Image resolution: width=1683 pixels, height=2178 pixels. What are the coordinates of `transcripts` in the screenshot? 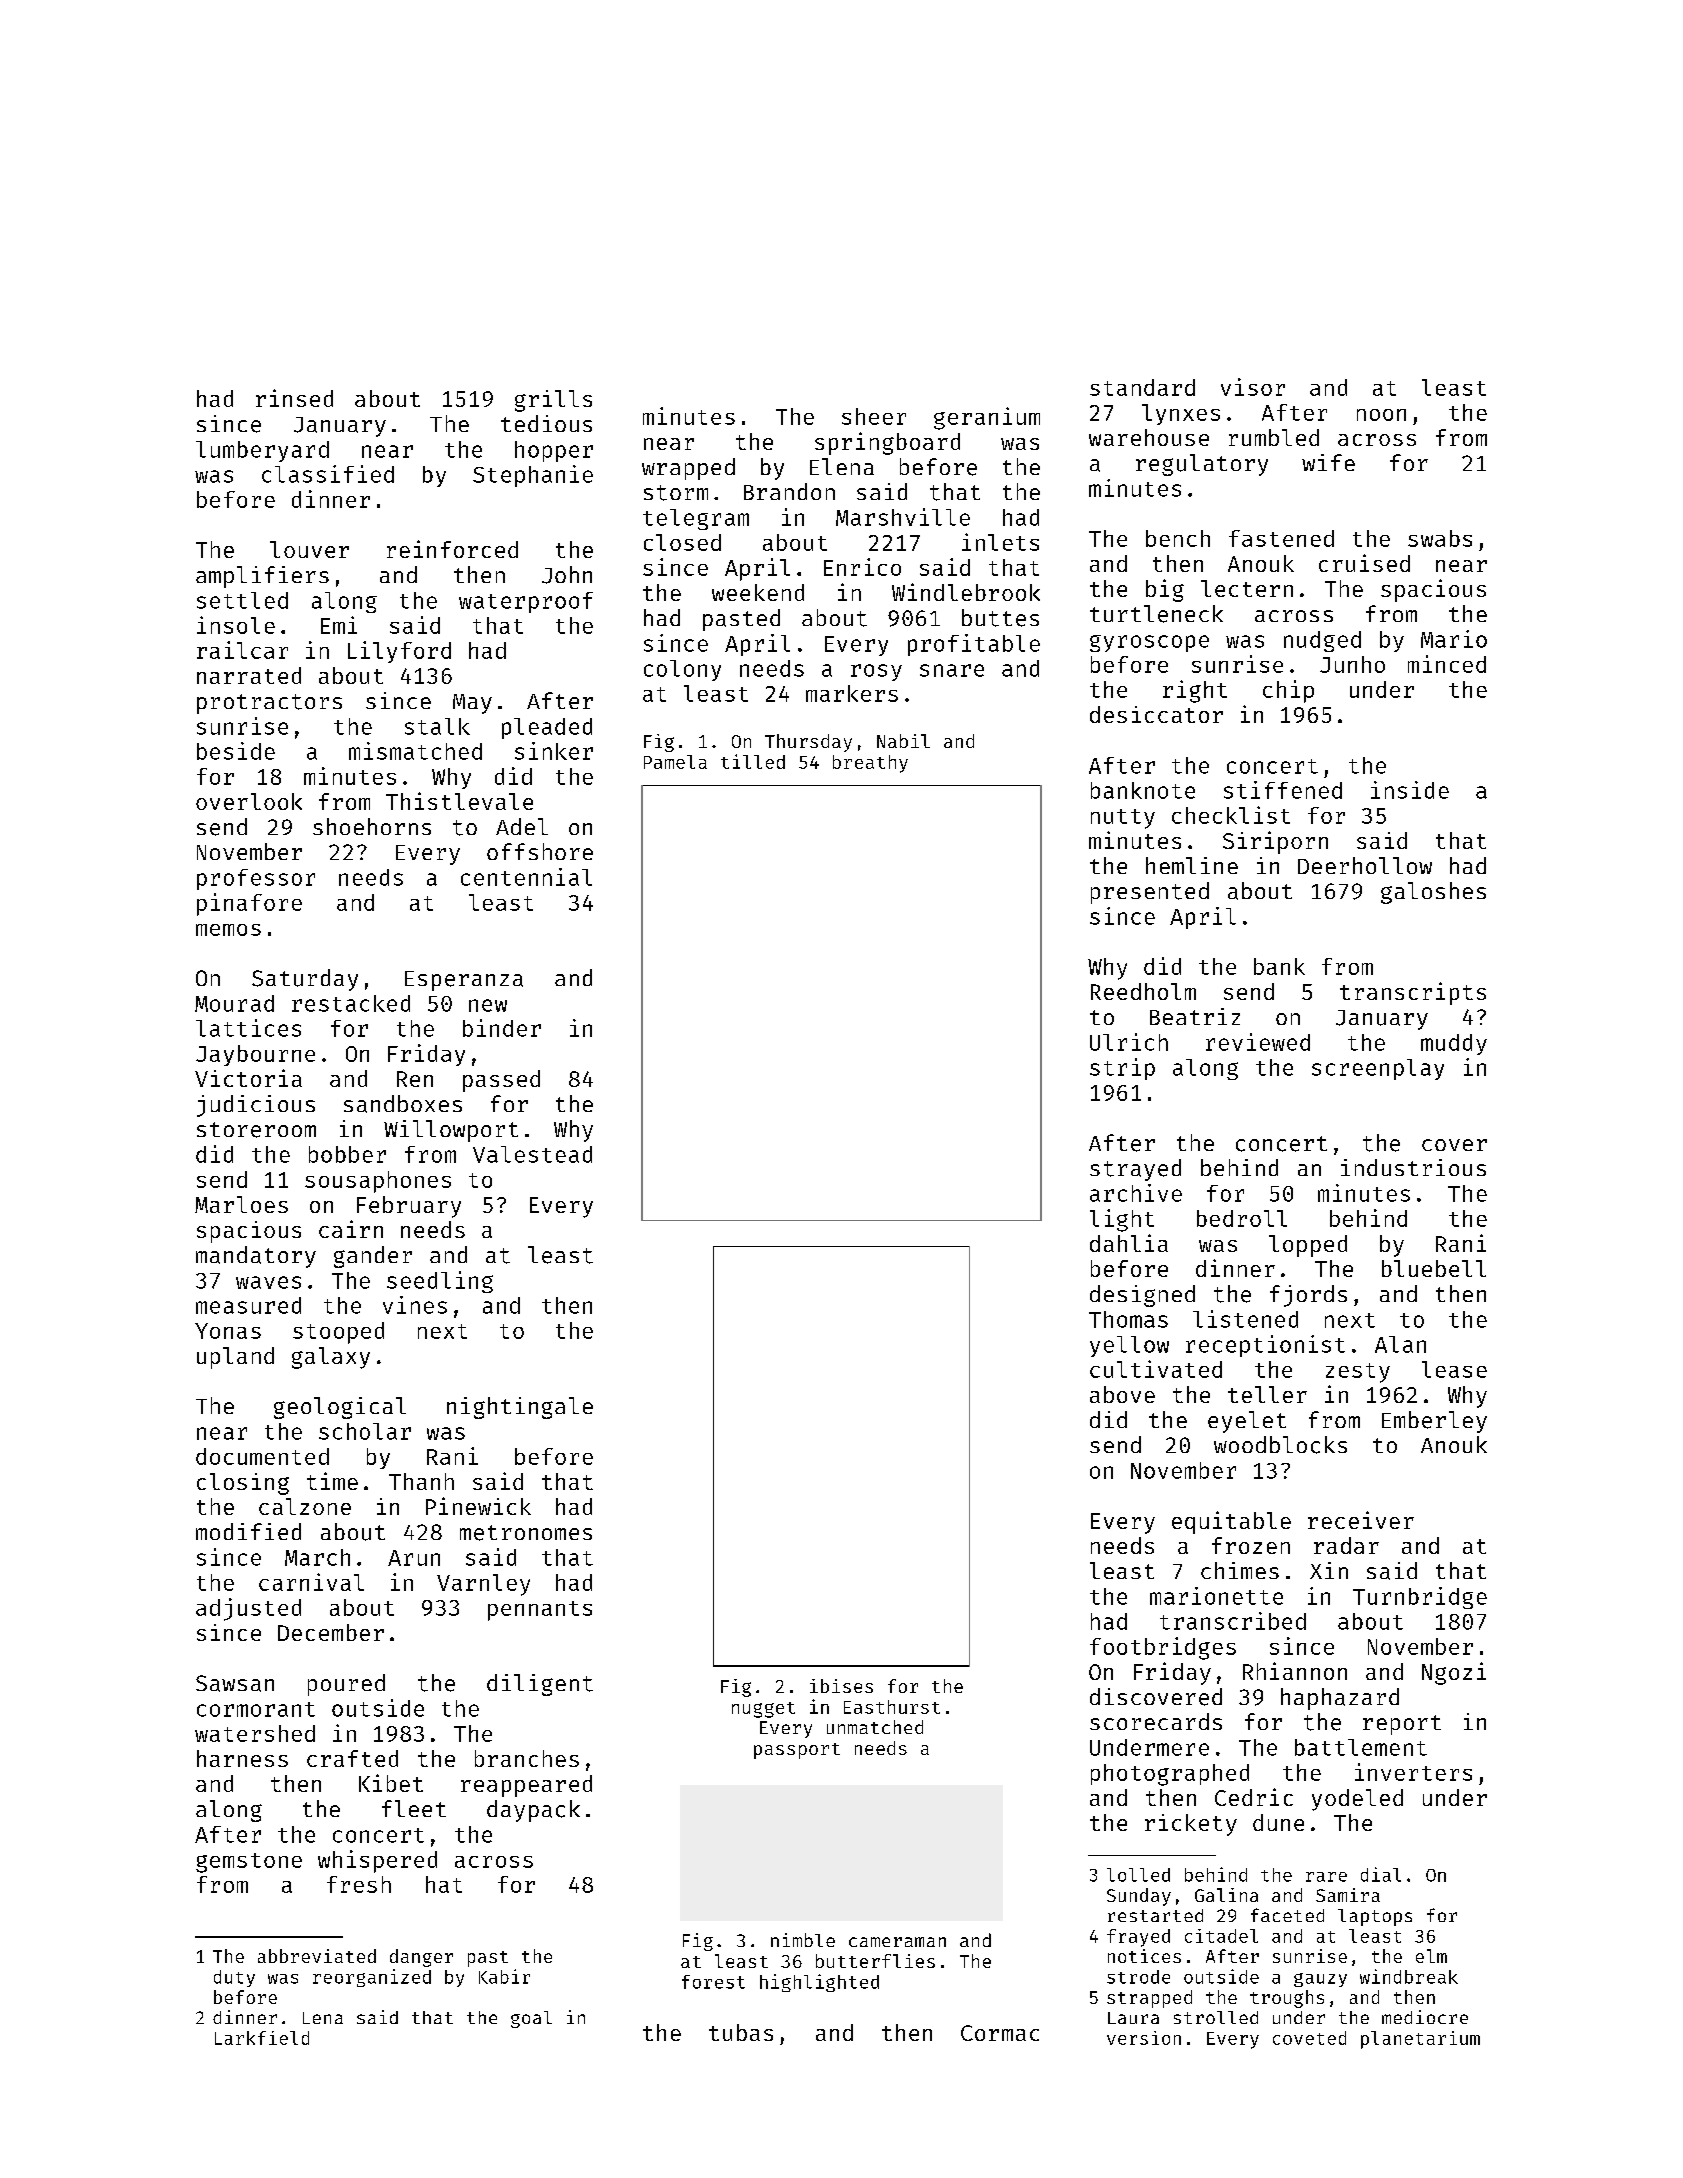 It's located at (1413, 993).
